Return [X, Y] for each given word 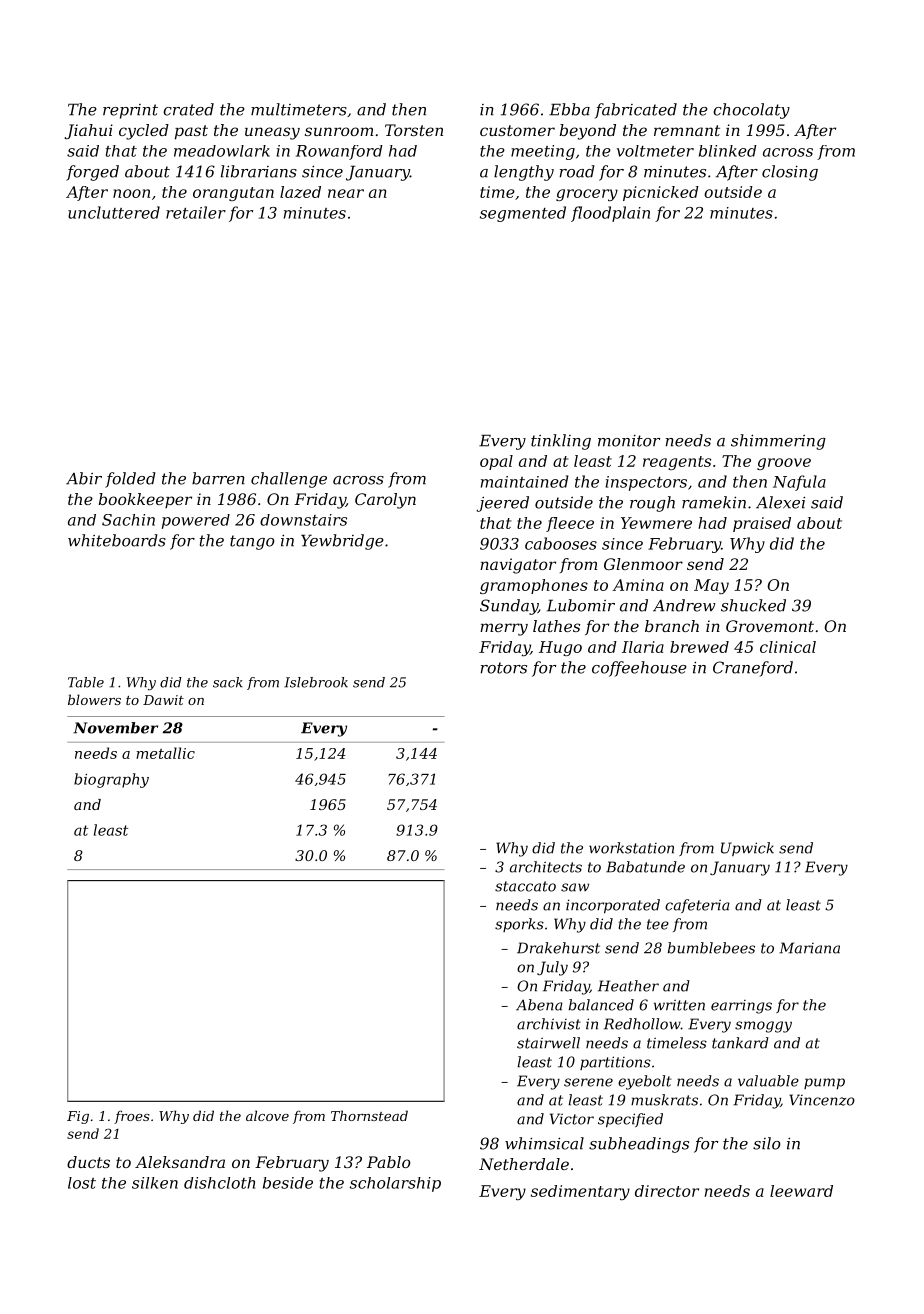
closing [790, 173]
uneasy [272, 133]
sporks [519, 925]
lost [82, 1183]
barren [218, 478]
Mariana [809, 948]
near [346, 193]
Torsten [414, 130]
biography [111, 780]
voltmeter [655, 151]
